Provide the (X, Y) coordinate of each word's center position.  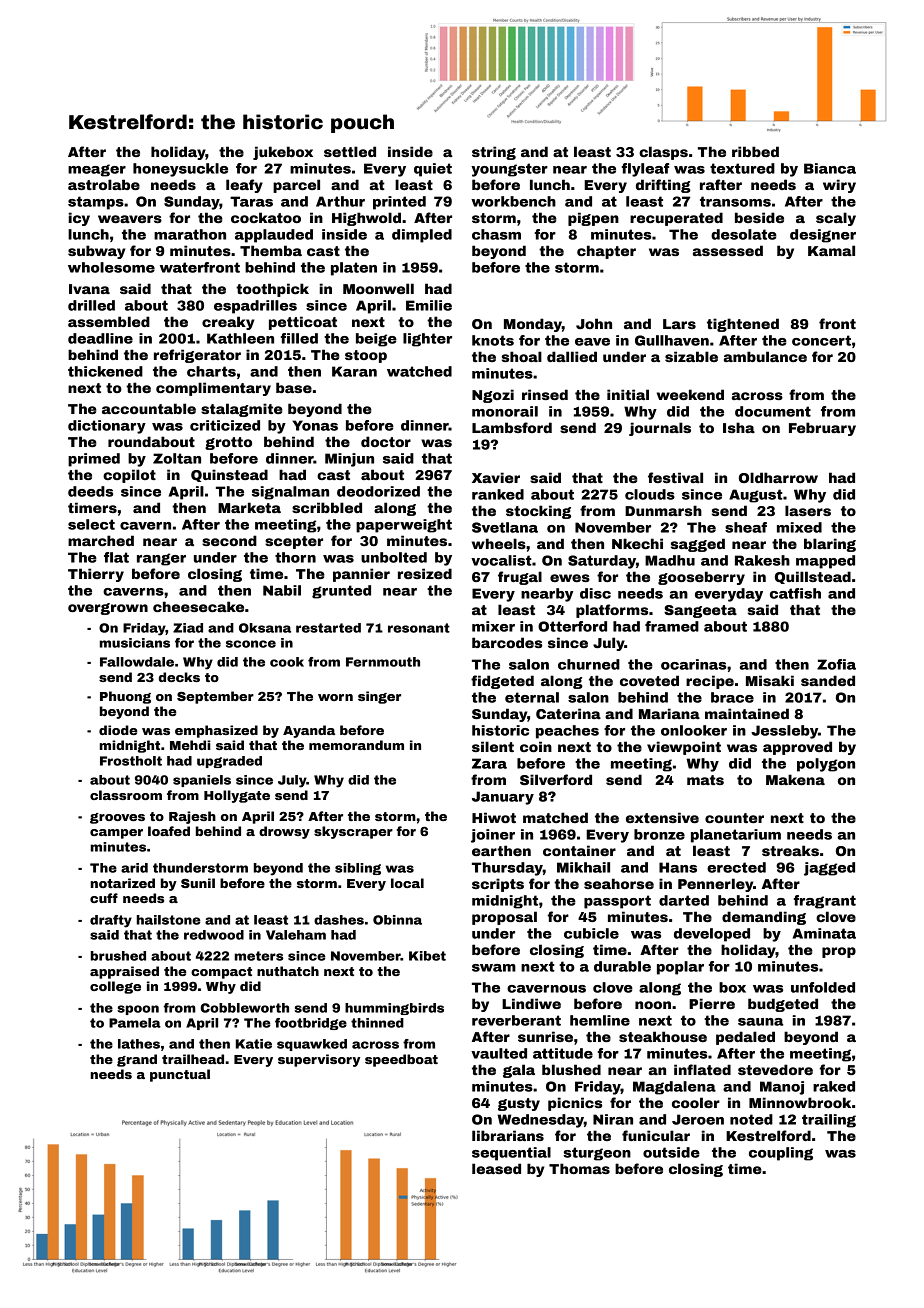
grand (137, 1060)
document (773, 411)
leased (496, 1168)
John (594, 323)
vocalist (501, 560)
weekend (690, 394)
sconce (251, 644)
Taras (251, 201)
